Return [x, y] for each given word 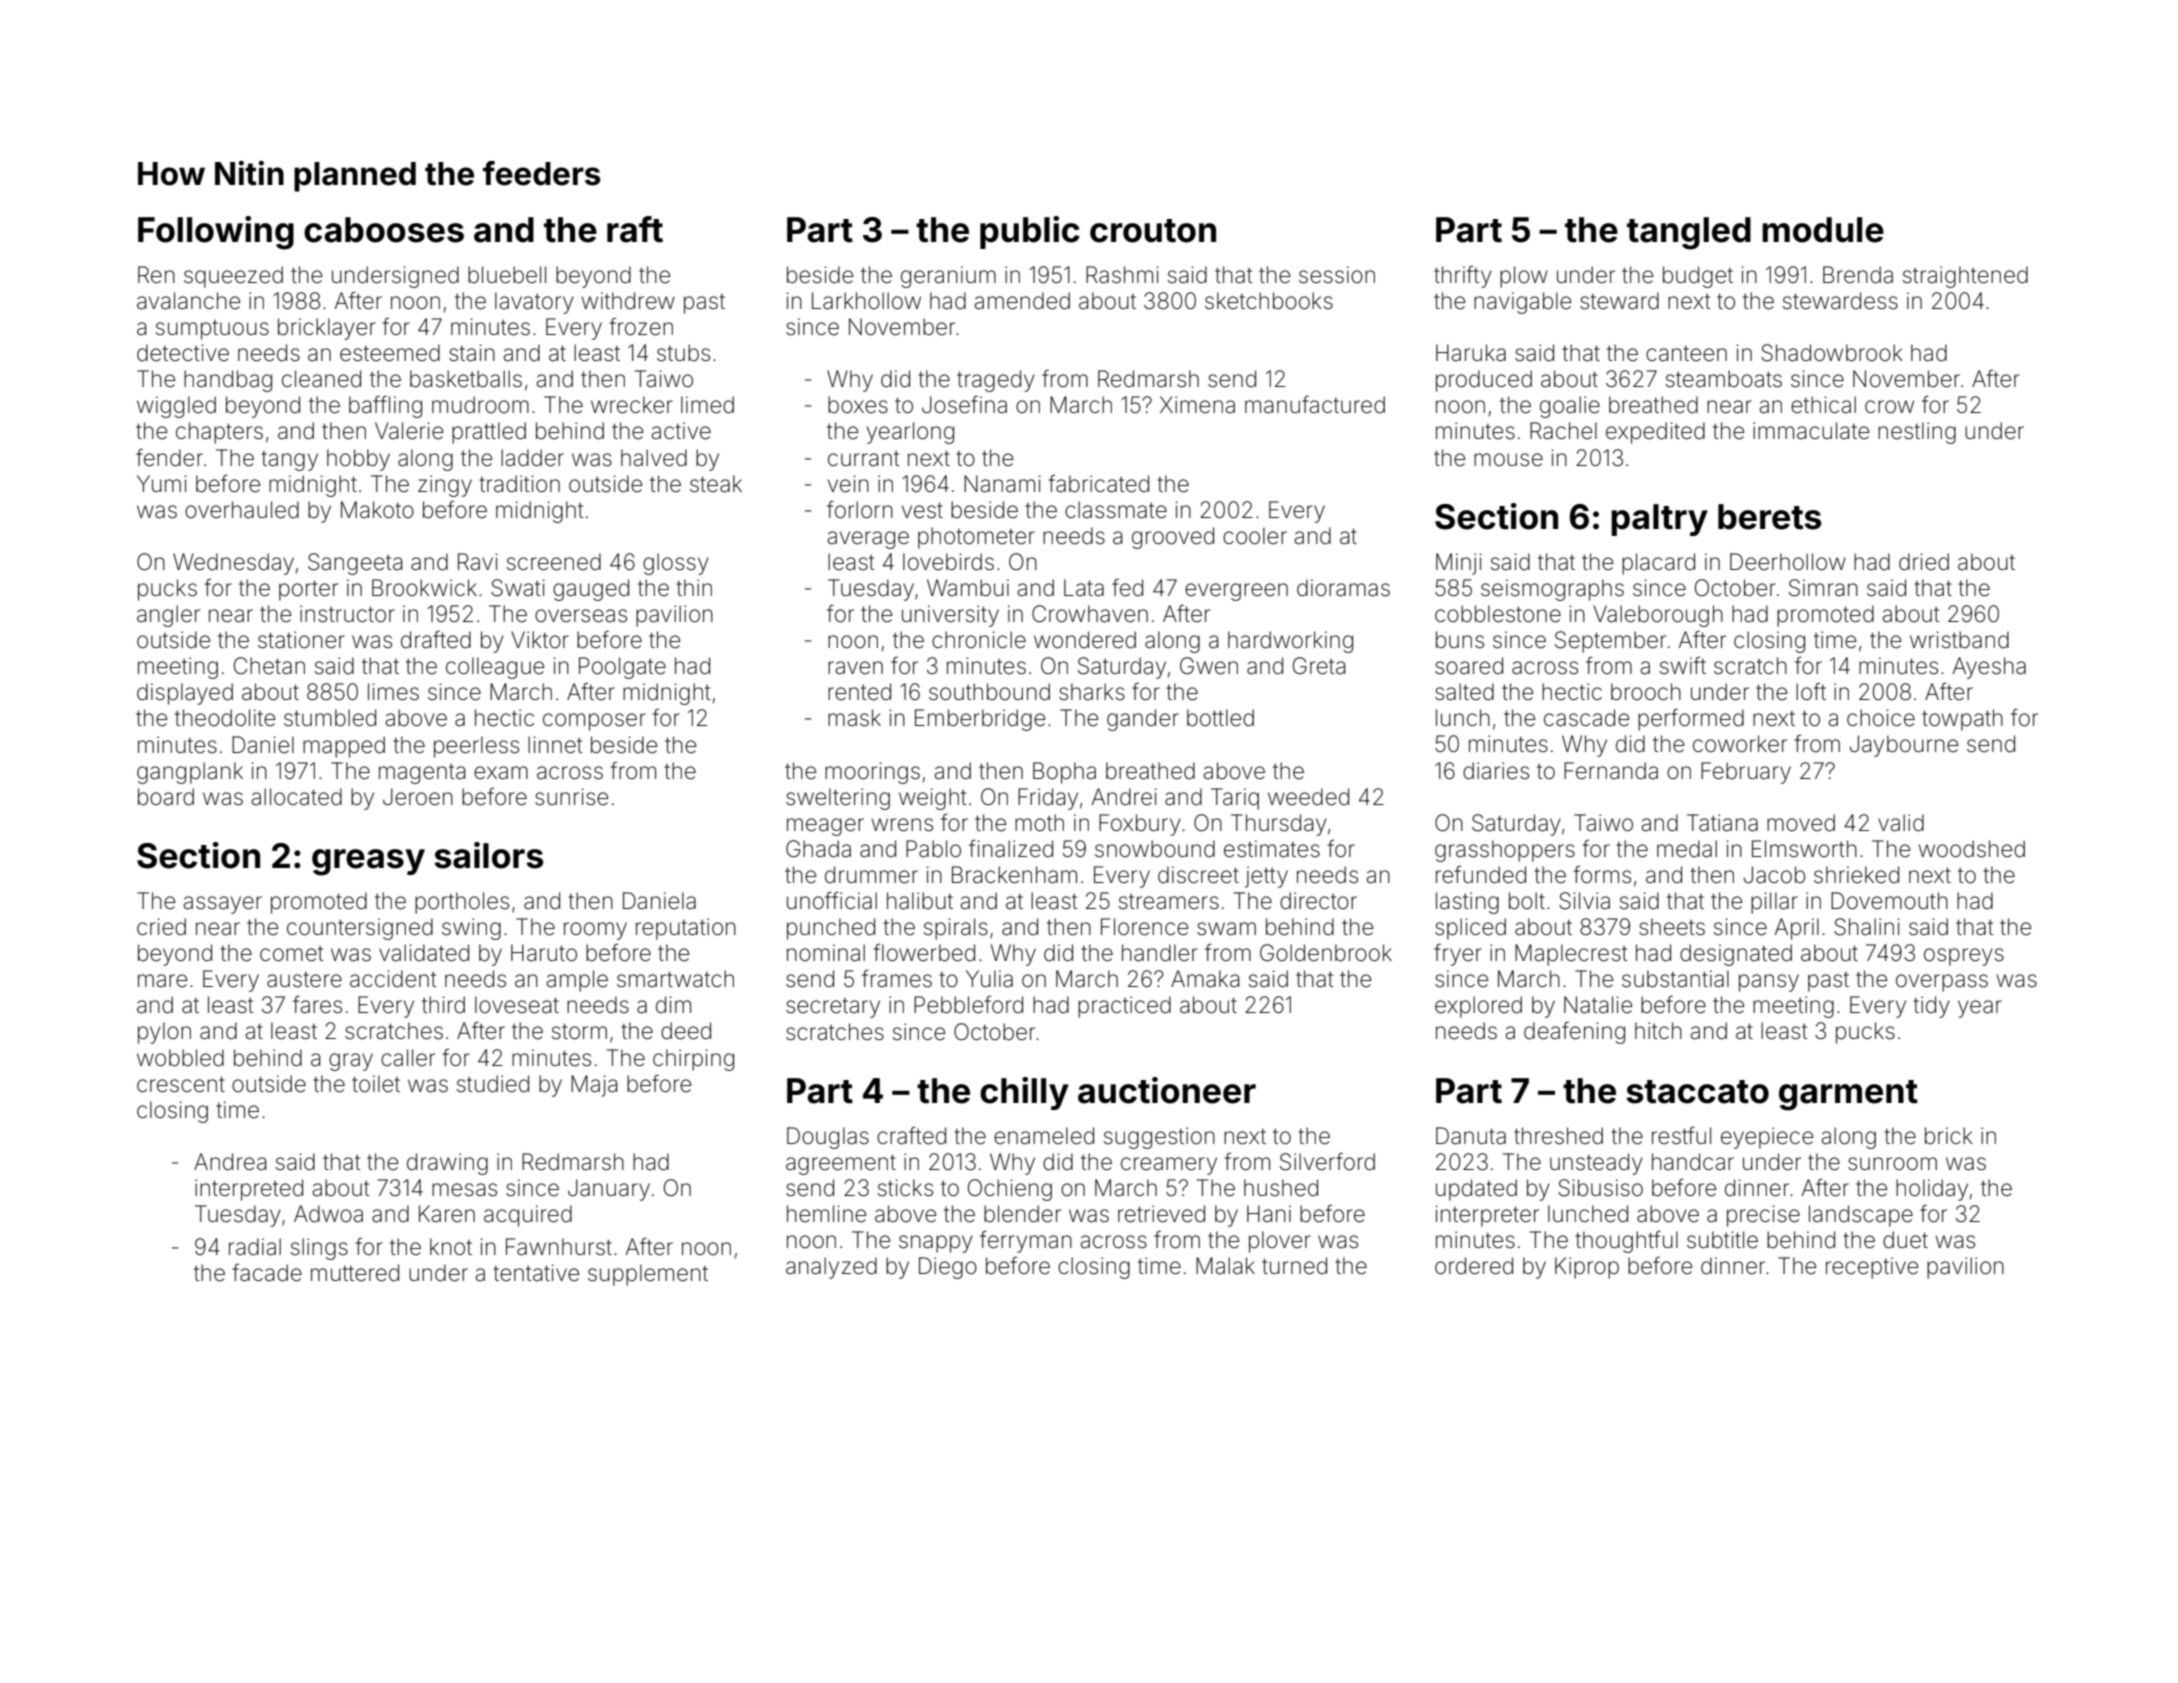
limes [393, 692]
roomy [595, 931]
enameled [1044, 1136]
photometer [976, 538]
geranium [948, 277]
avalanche [188, 301]
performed [1691, 720]
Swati [518, 588]
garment [1848, 1095]
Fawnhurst [559, 1247]
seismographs [1552, 590]
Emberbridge [980, 720]
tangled [1689, 233]
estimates [1272, 849]
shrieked [1856, 875]
